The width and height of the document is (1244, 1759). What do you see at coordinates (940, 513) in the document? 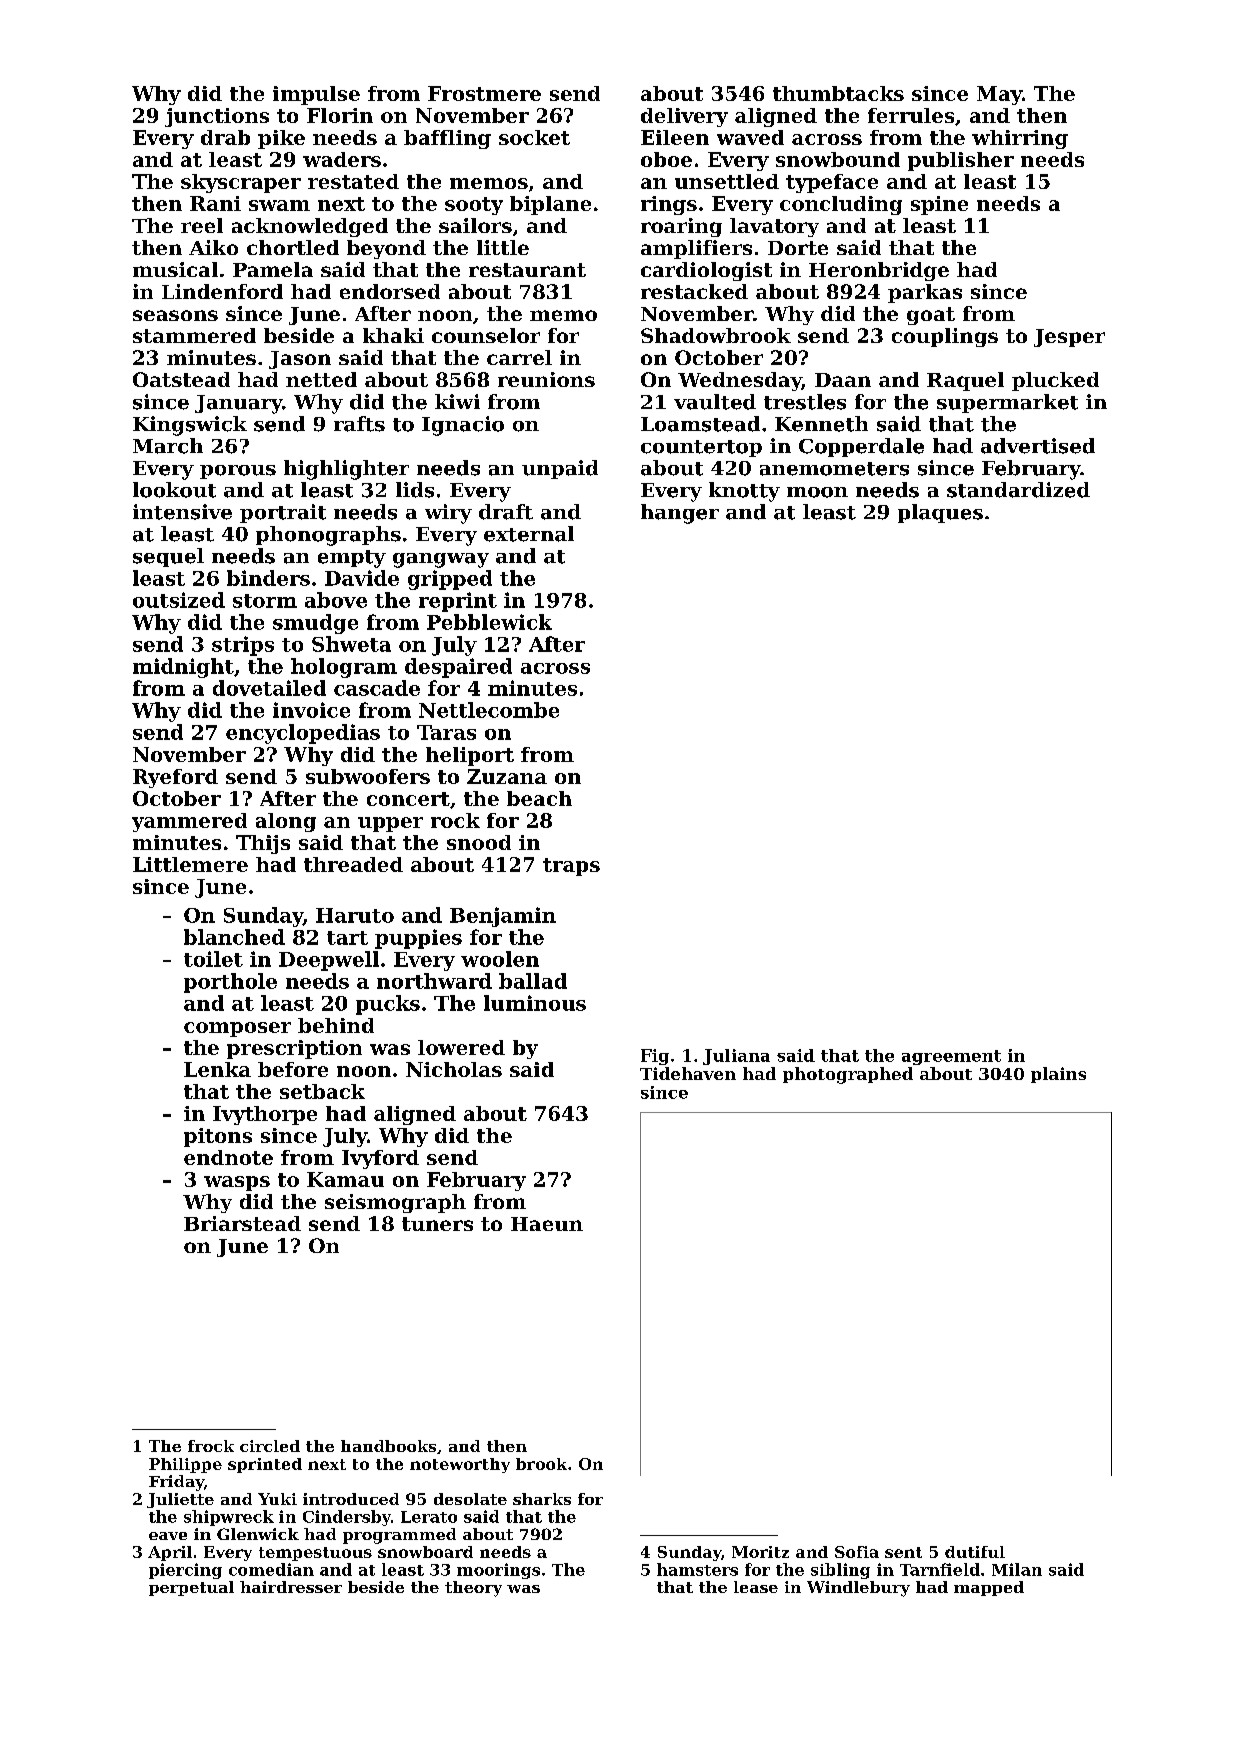
I see `plaques` at bounding box center [940, 513].
